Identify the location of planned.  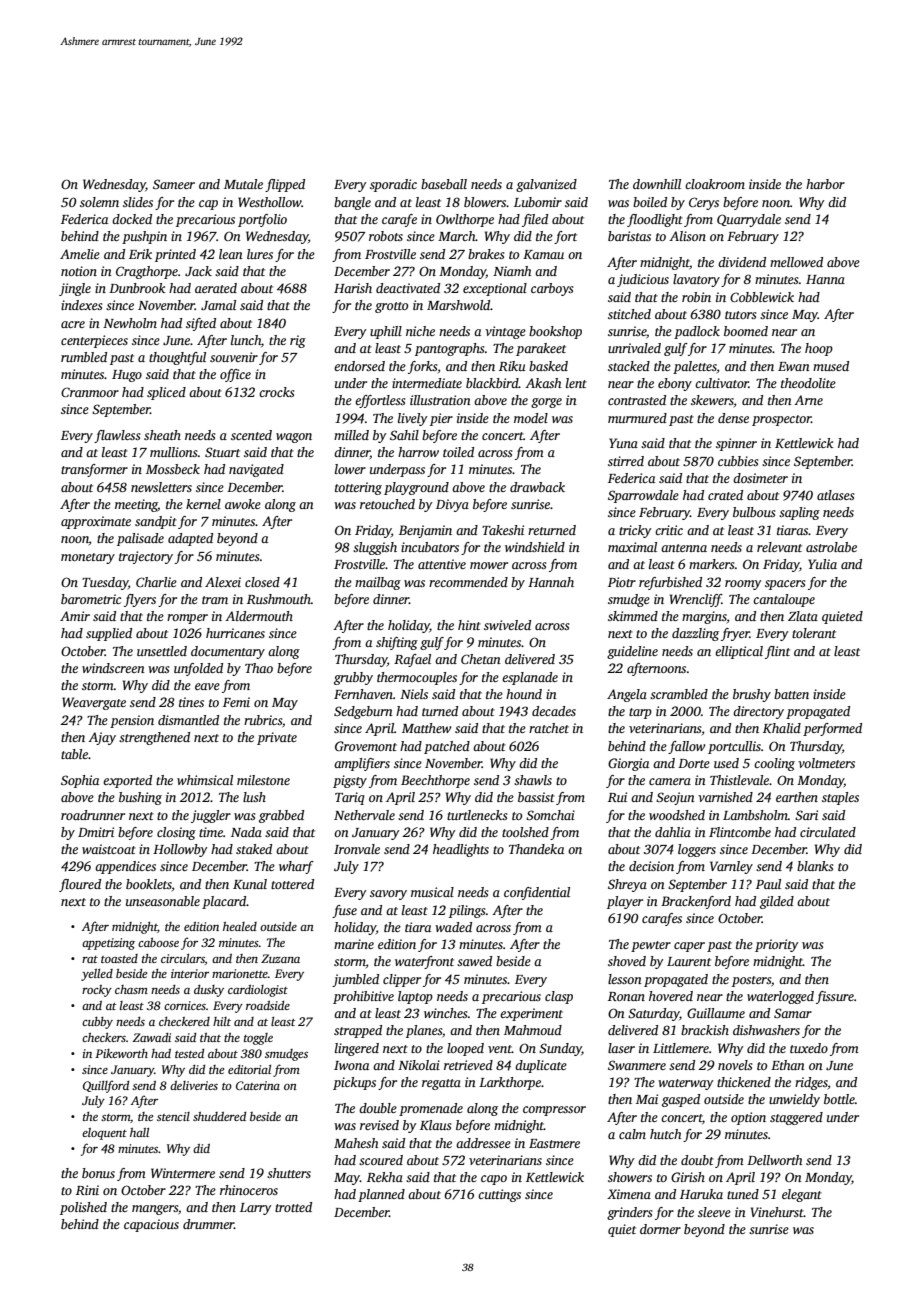
(381, 1195).
